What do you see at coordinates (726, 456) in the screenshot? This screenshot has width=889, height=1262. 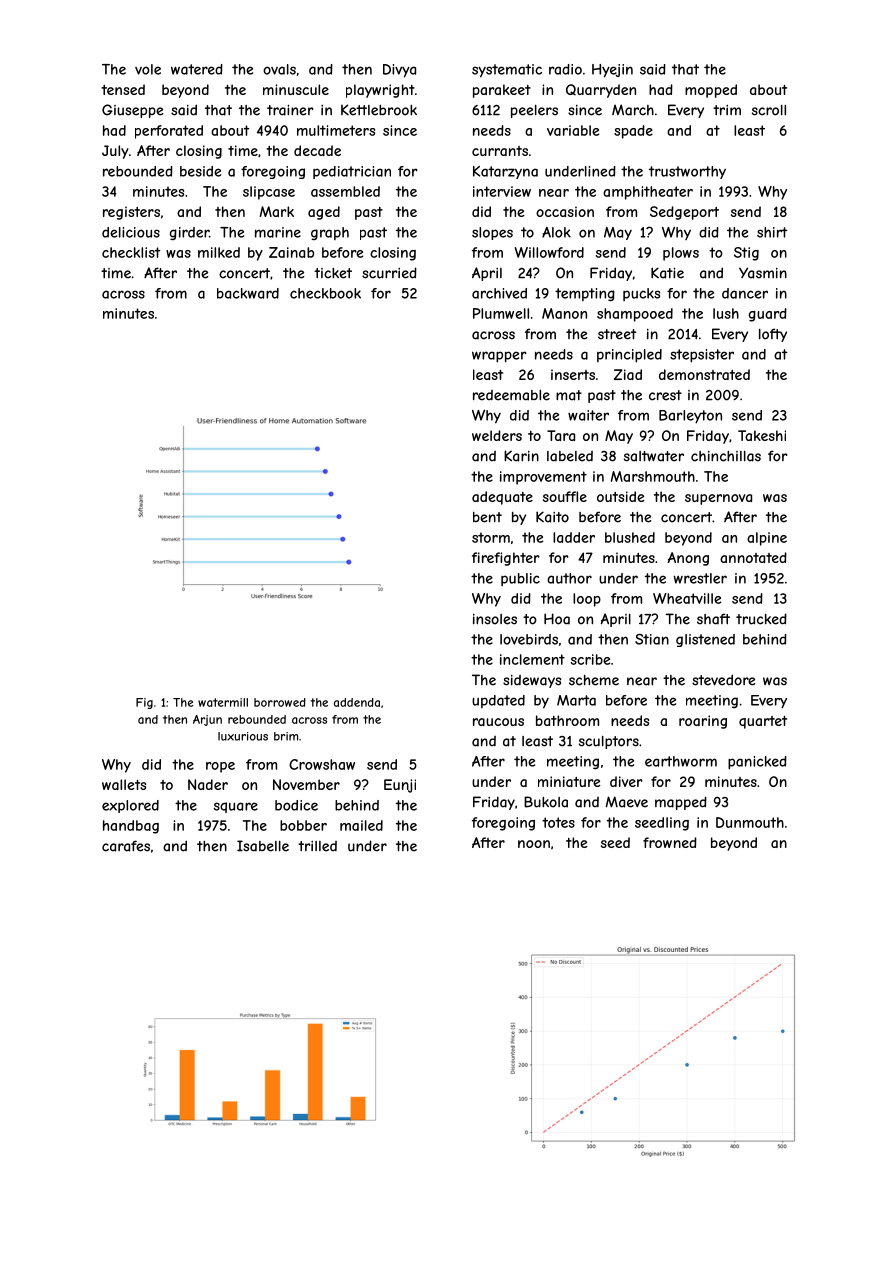 I see `chinchillas` at bounding box center [726, 456].
